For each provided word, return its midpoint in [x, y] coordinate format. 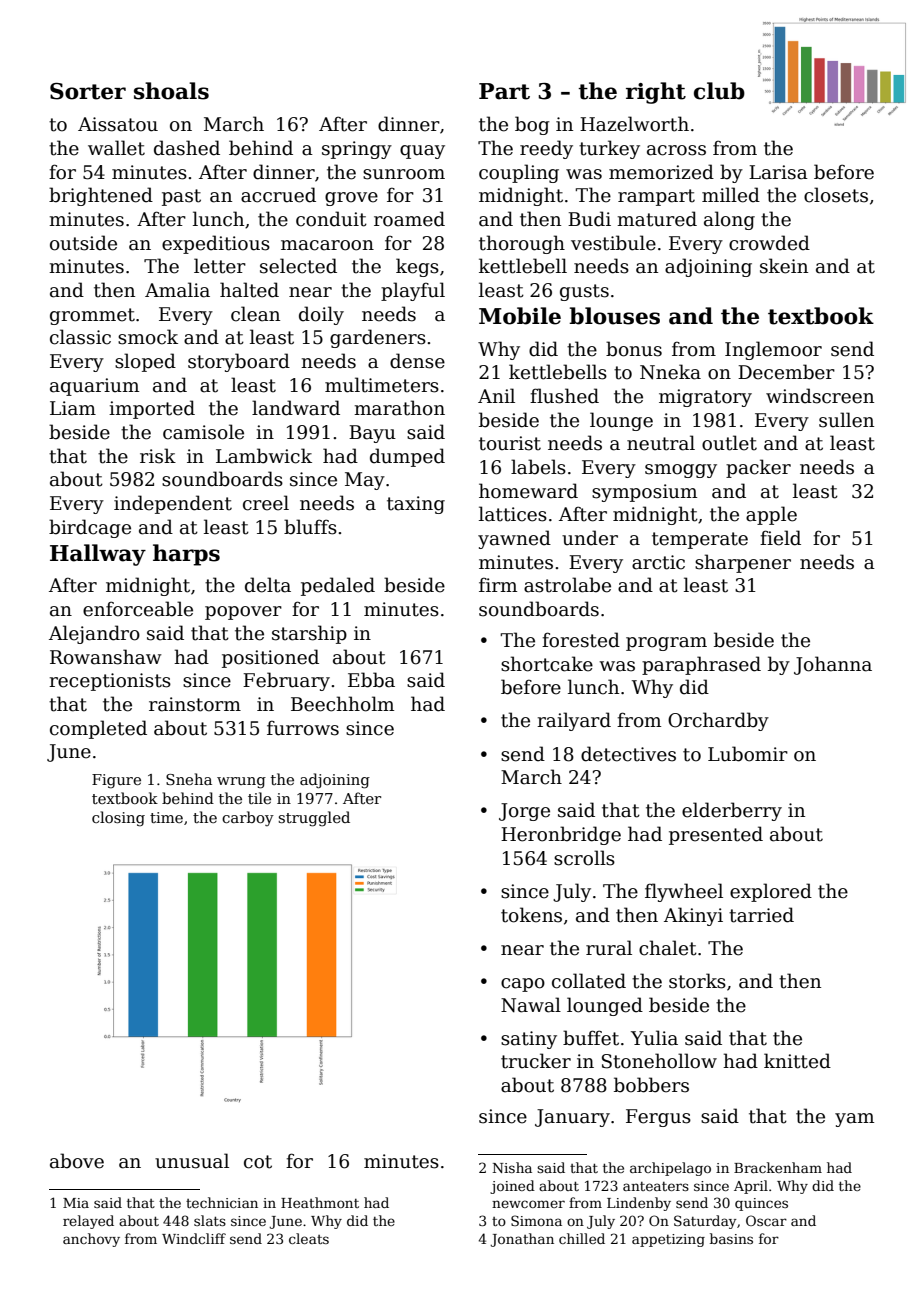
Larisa [778, 172]
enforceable [138, 609]
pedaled [338, 586]
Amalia [177, 290]
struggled [314, 819]
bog [532, 125]
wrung [241, 783]
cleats [309, 1238]
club [719, 91]
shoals [171, 91]
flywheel [684, 892]
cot [258, 1162]
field [780, 538]
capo [523, 985]
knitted [797, 1061]
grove [351, 199]
